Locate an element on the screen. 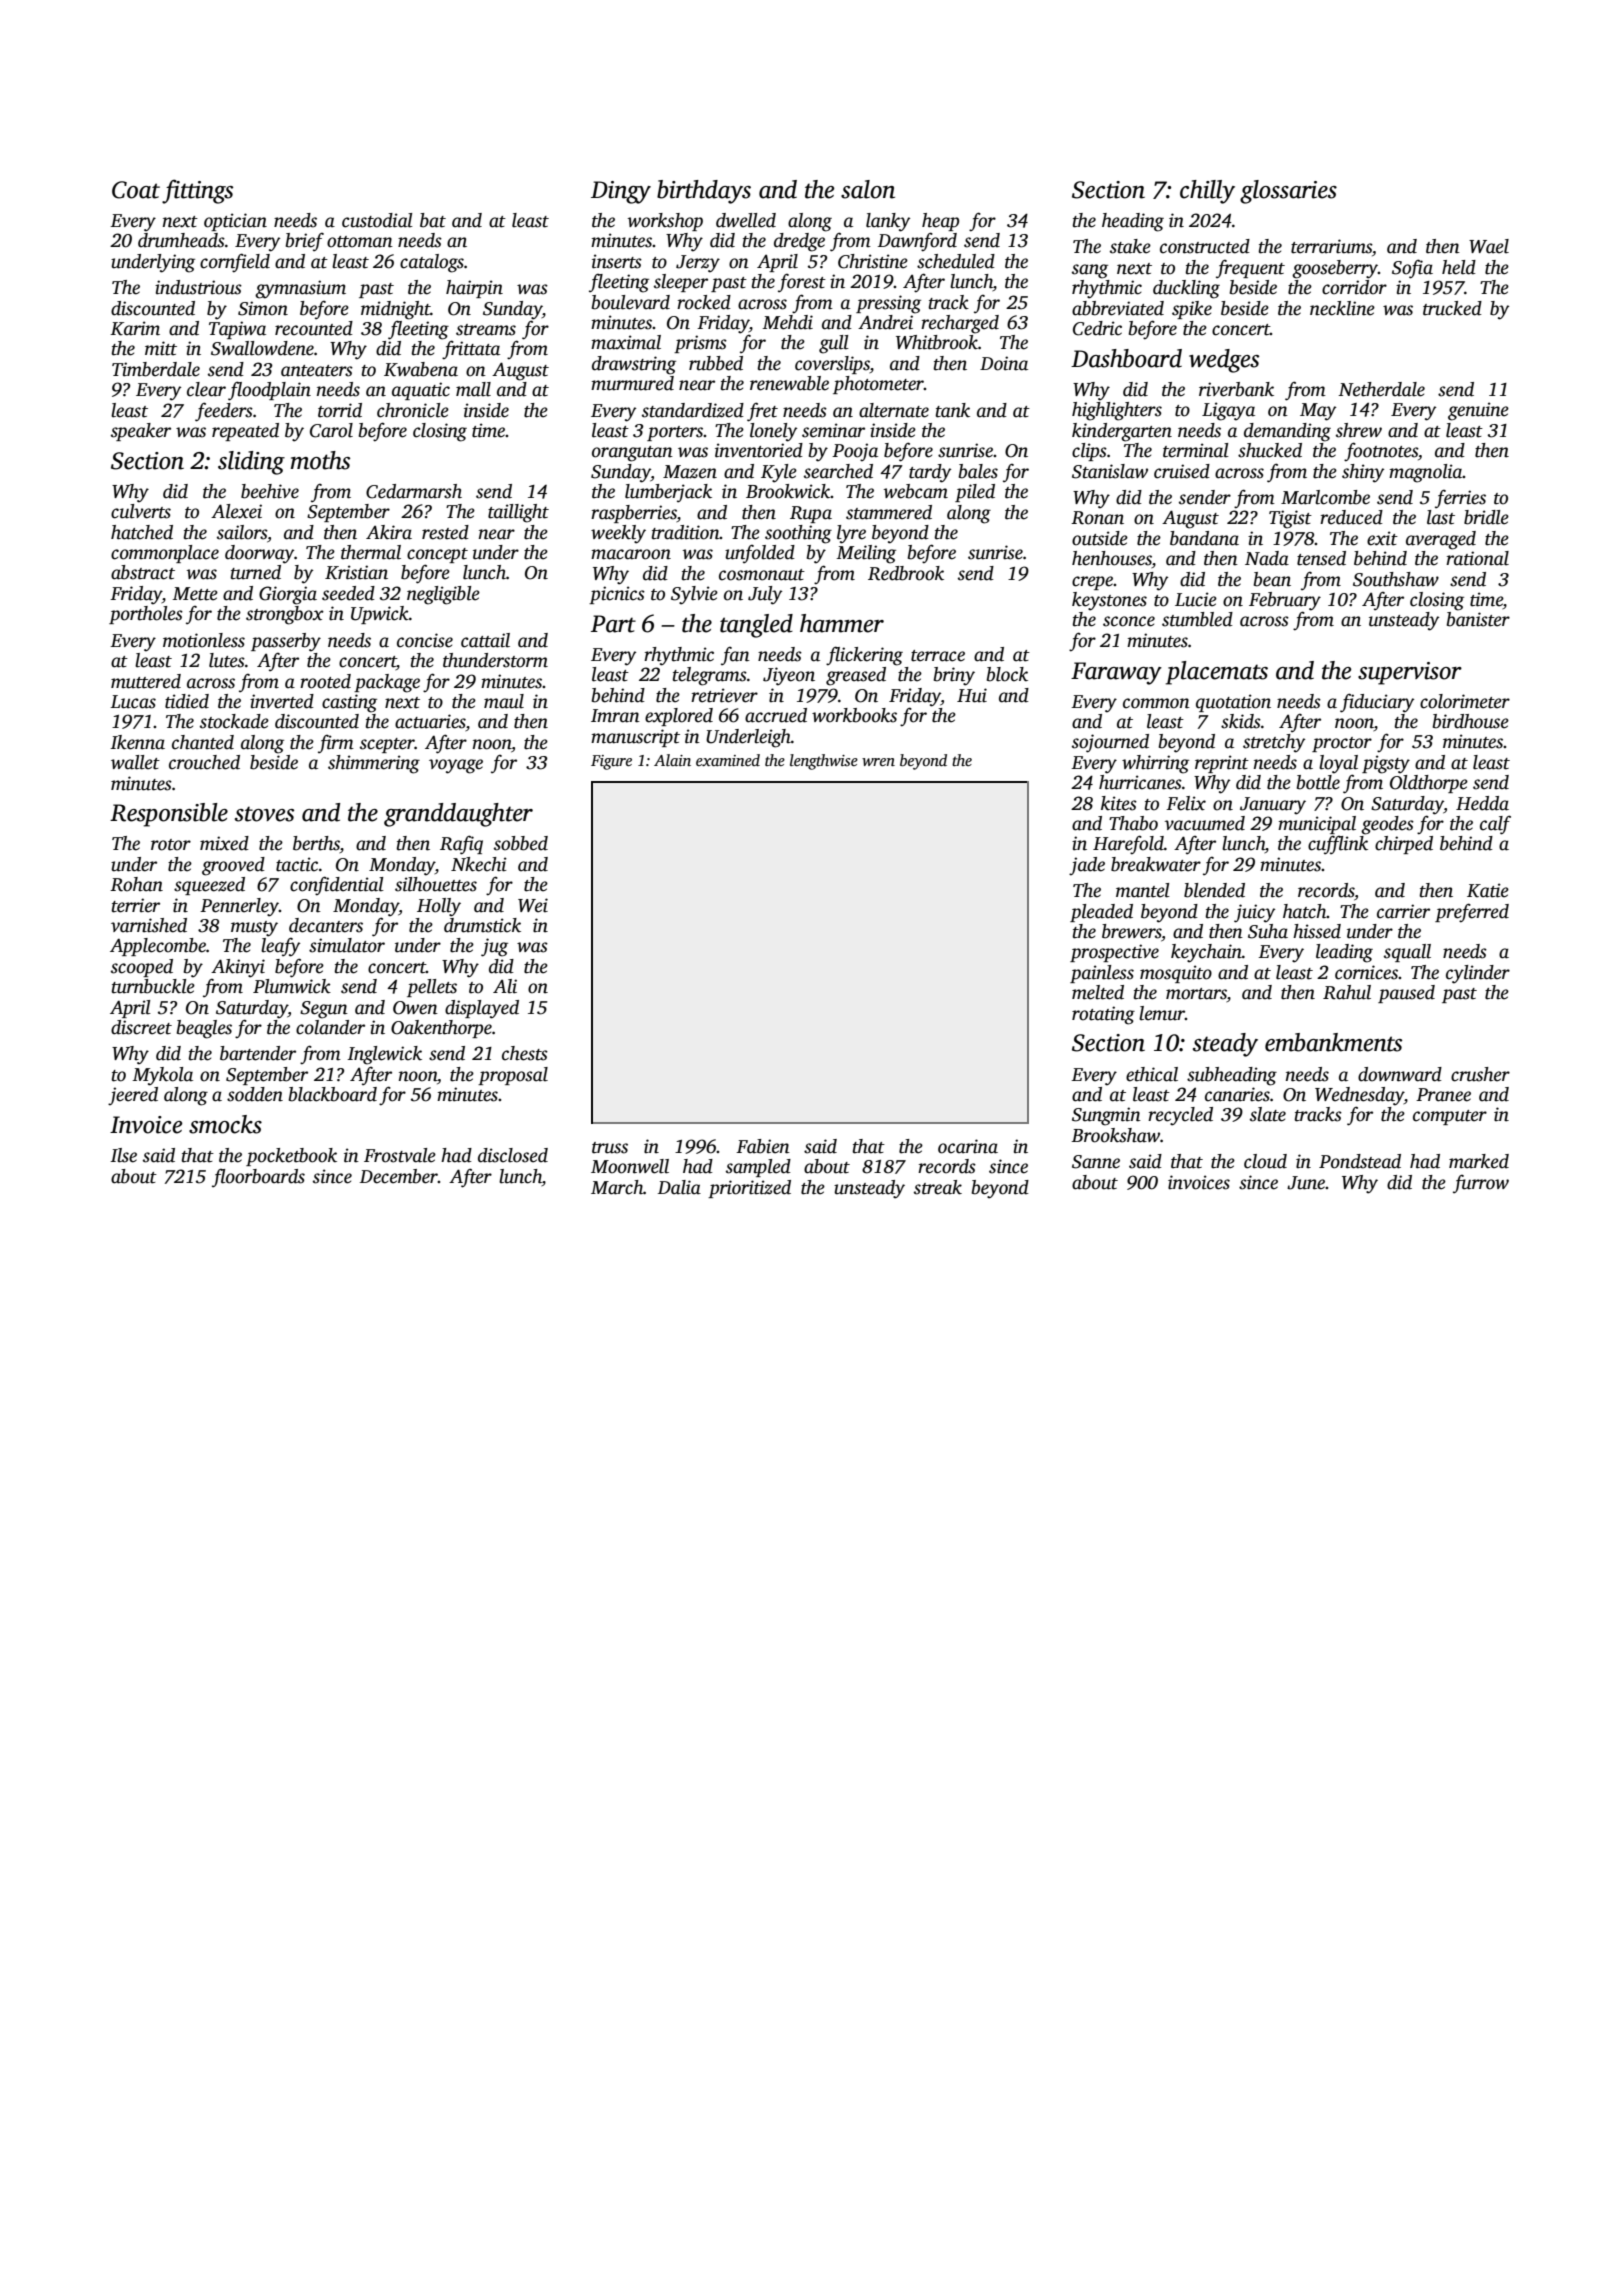 This screenshot has height=2292, width=1620. Netherdale is located at coordinates (1381, 389).
